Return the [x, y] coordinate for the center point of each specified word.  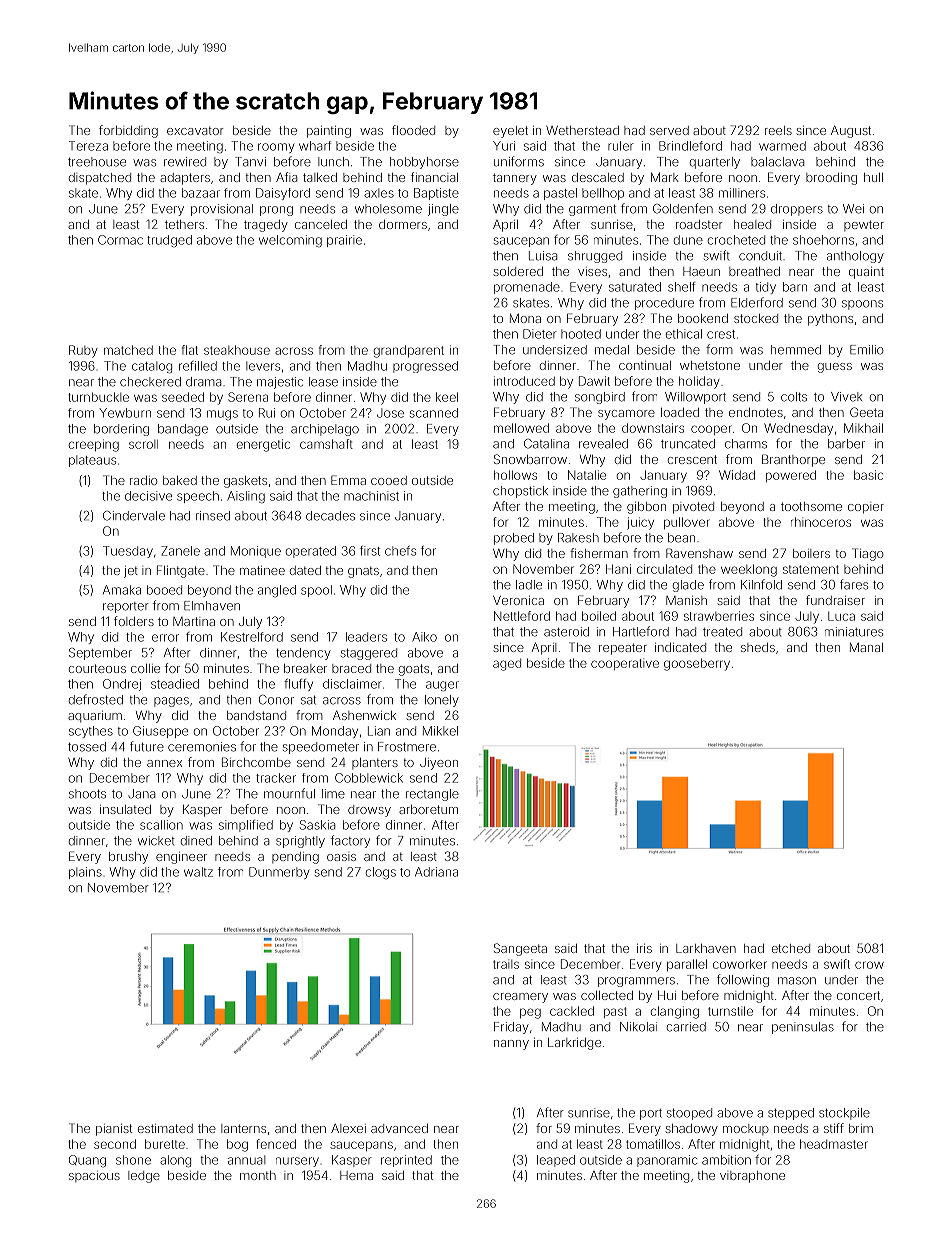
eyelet [510, 132]
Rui [267, 413]
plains [85, 873]
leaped [556, 1161]
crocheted [736, 240]
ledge [144, 1177]
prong [276, 211]
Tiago [868, 554]
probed [514, 539]
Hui [667, 995]
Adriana [436, 872]
